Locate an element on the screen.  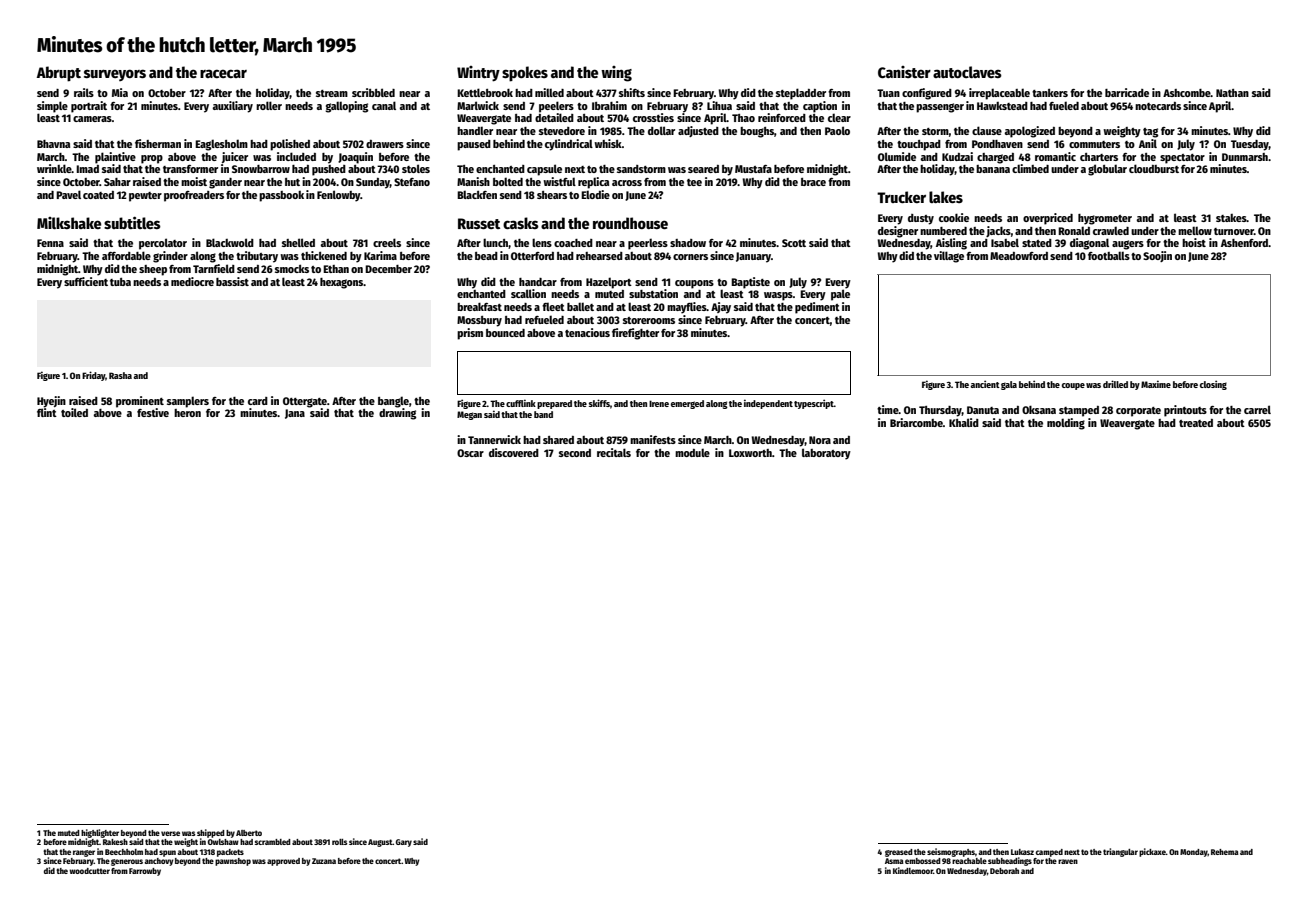
molding is located at coordinates (1066, 424).
